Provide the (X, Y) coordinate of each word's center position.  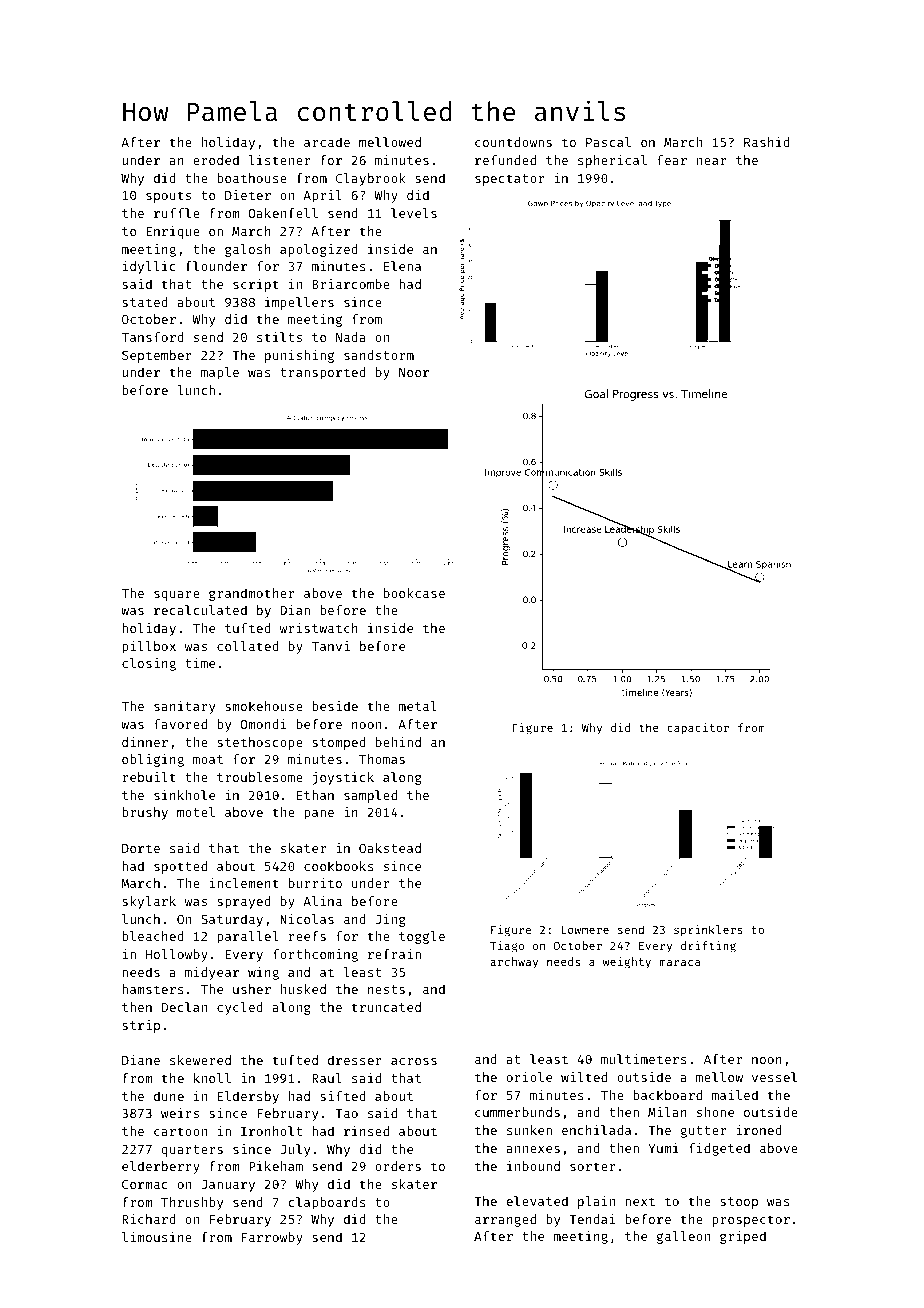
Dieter (248, 195)
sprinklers (708, 931)
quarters (192, 1151)
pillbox (149, 647)
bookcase (414, 593)
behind (398, 742)
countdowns (513, 142)
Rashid (767, 142)
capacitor (698, 729)
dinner (145, 742)
